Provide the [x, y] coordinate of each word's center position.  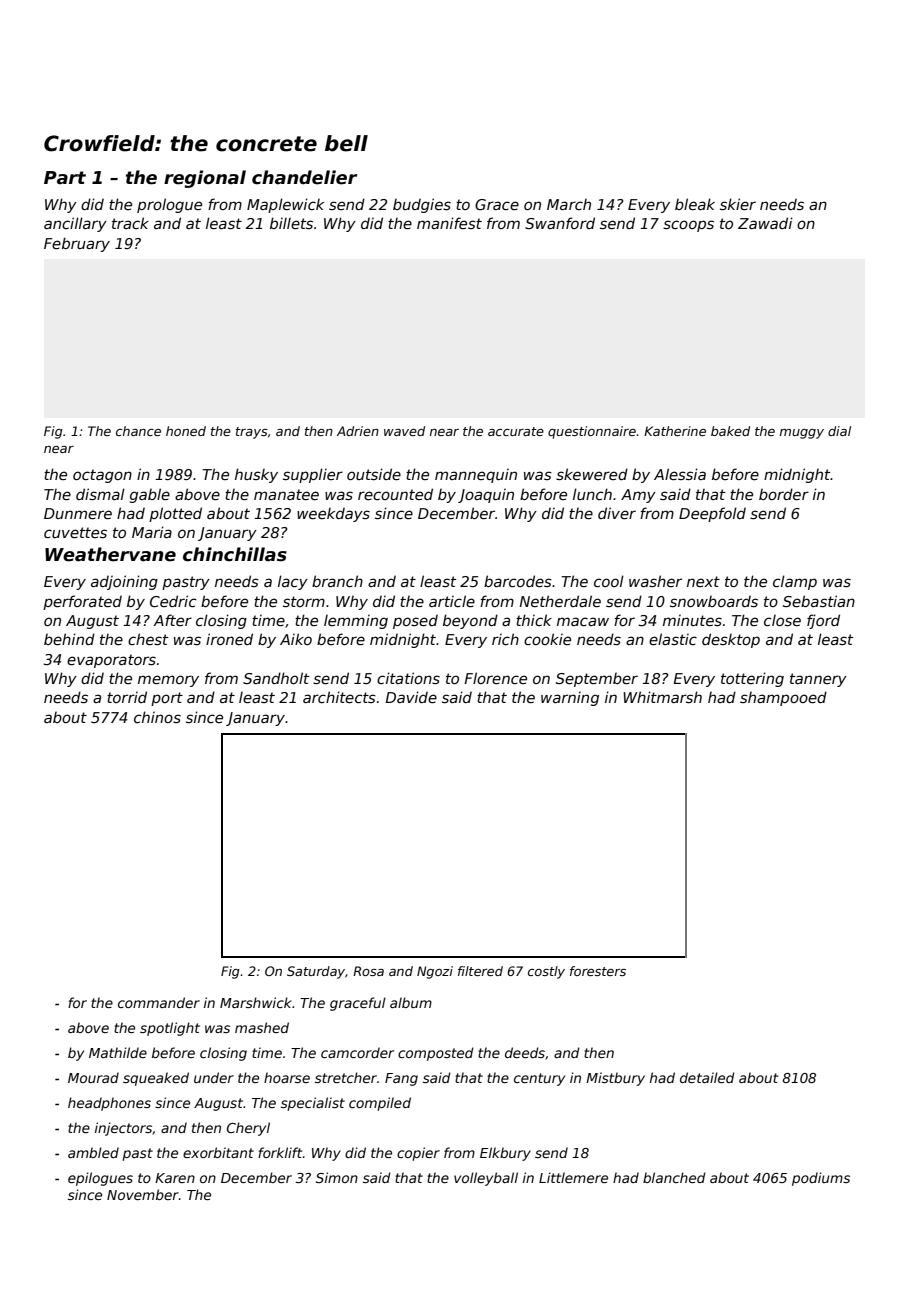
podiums [821, 1179]
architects [339, 697]
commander [159, 1002]
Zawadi [765, 223]
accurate [516, 431]
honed [186, 431]
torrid [127, 697]
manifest [449, 223]
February [77, 244]
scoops [688, 226]
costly [546, 972]
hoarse [287, 1077]
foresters [598, 971]
